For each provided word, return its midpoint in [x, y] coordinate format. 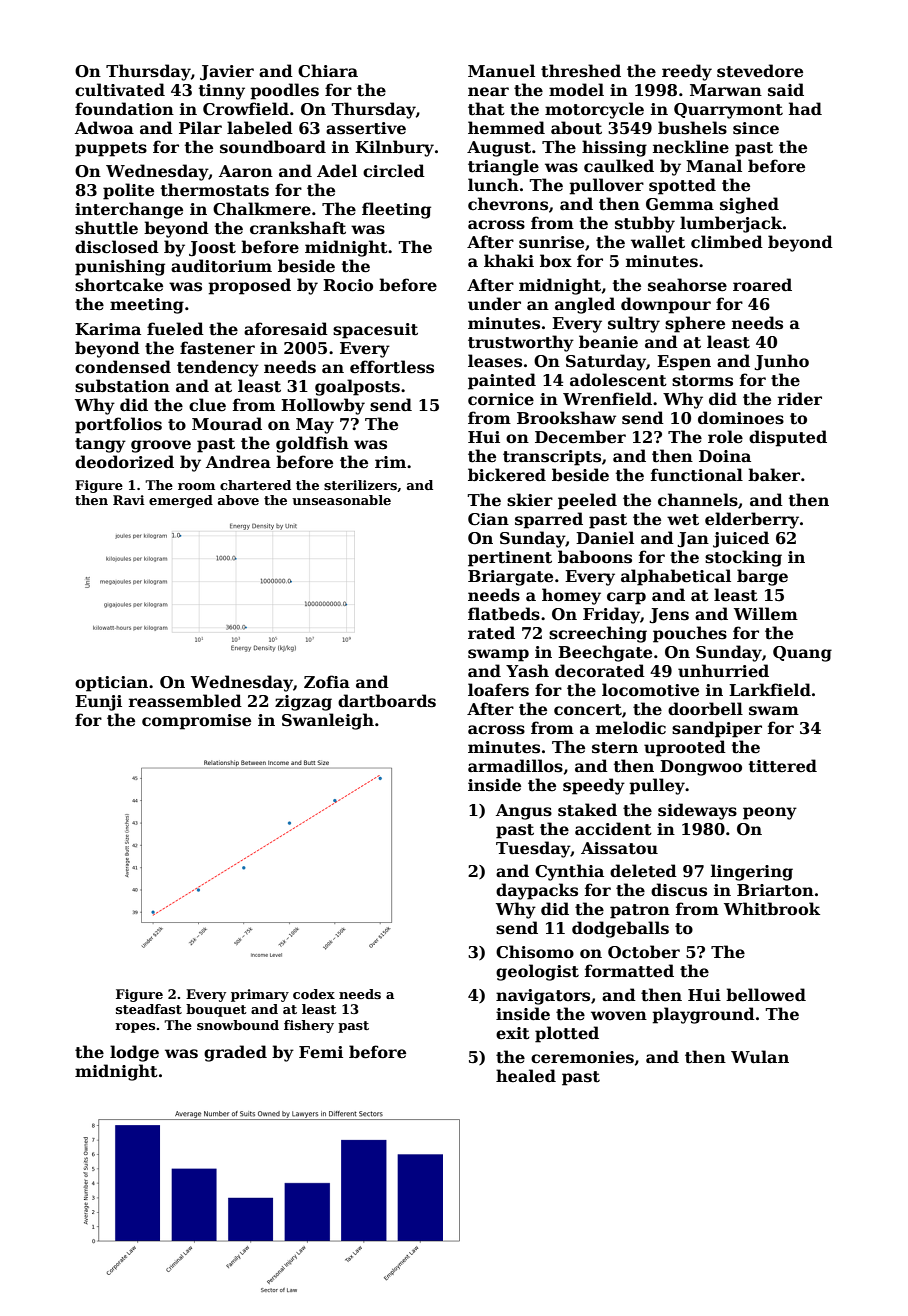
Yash [527, 671]
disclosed [117, 247]
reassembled [185, 701]
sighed [749, 205]
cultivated [120, 90]
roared [762, 285]
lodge [134, 1053]
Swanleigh [328, 721]
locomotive [650, 690]
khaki [509, 260]
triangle [503, 167]
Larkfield [770, 690]
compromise [196, 722]
